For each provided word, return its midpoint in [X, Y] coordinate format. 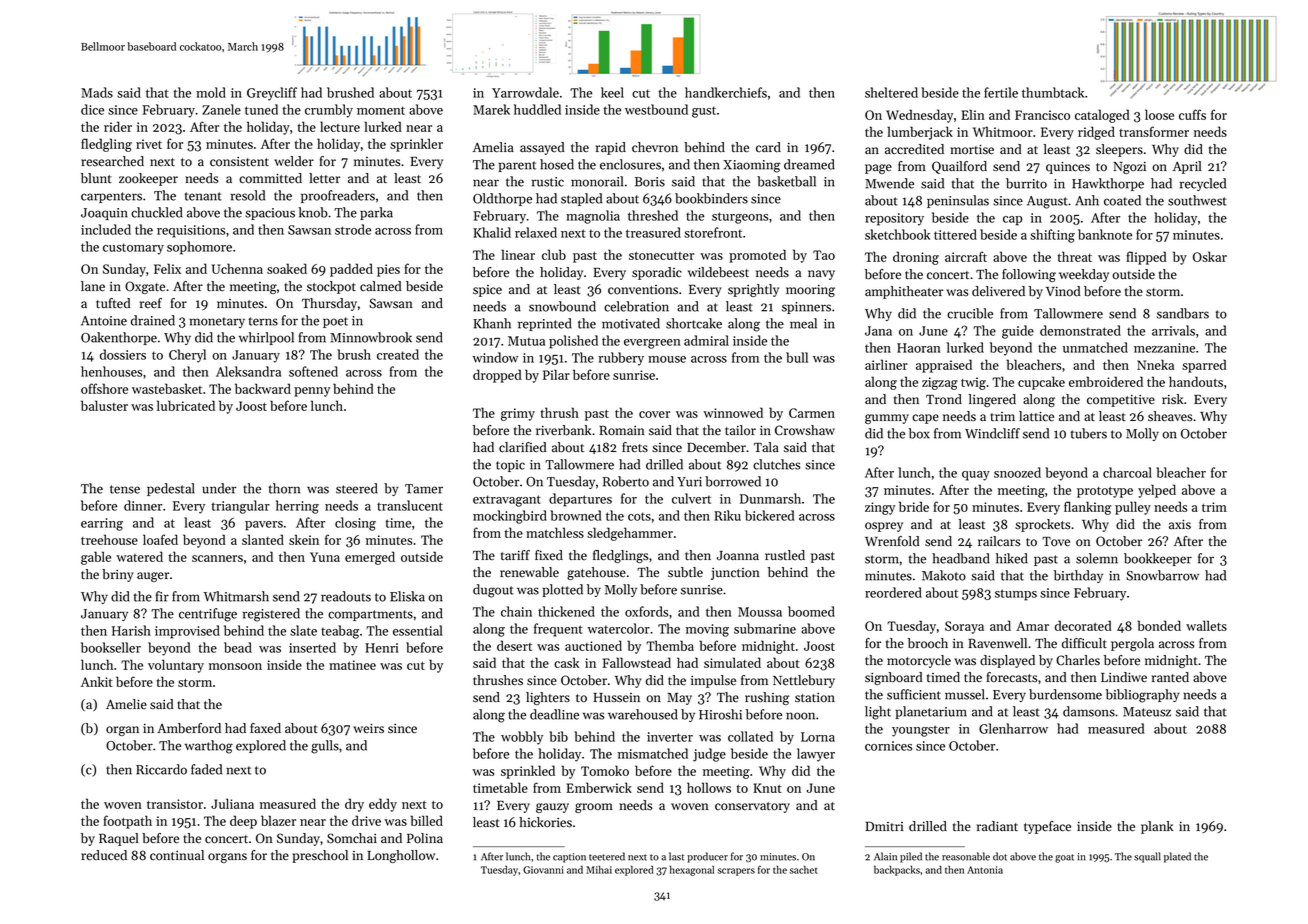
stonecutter [661, 256]
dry [354, 805]
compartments [370, 615]
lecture [340, 126]
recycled [1202, 184]
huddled [537, 109]
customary [133, 249]
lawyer [816, 755]
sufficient [914, 694]
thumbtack [1053, 92]
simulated [732, 662]
